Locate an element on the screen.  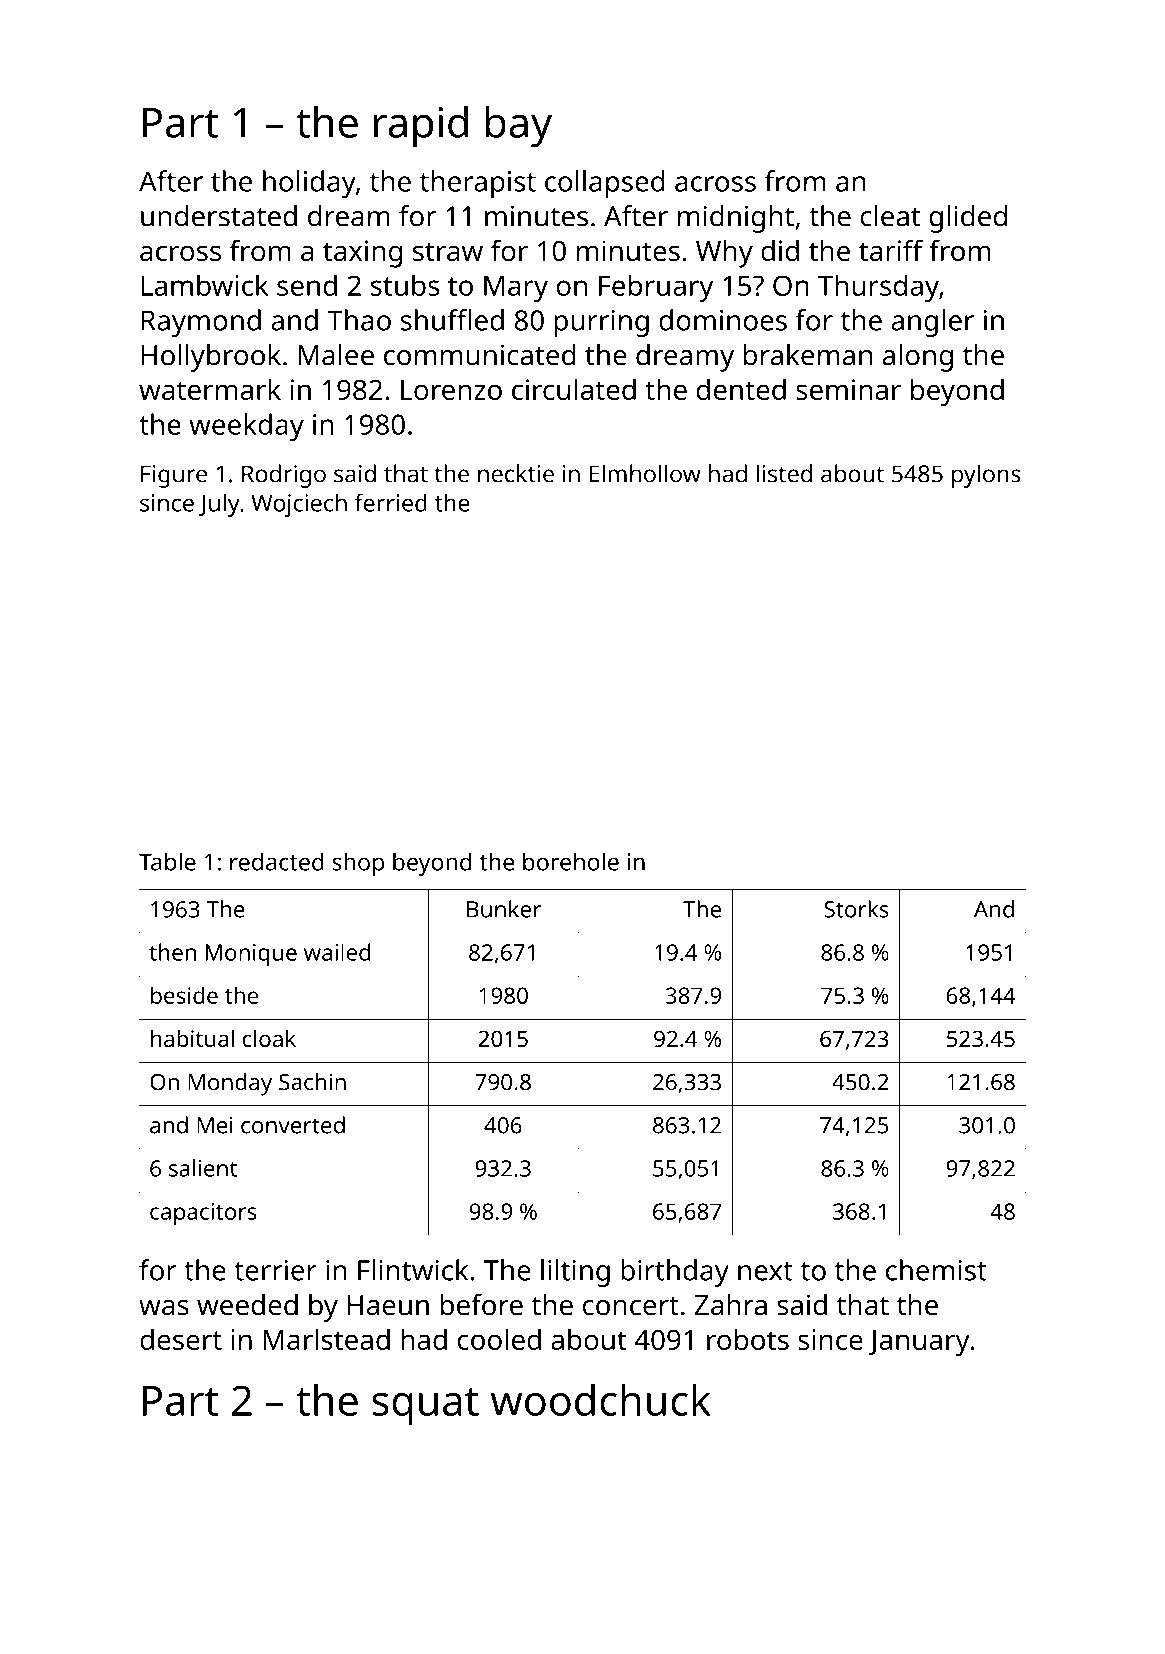
ferried is located at coordinates (391, 502).
